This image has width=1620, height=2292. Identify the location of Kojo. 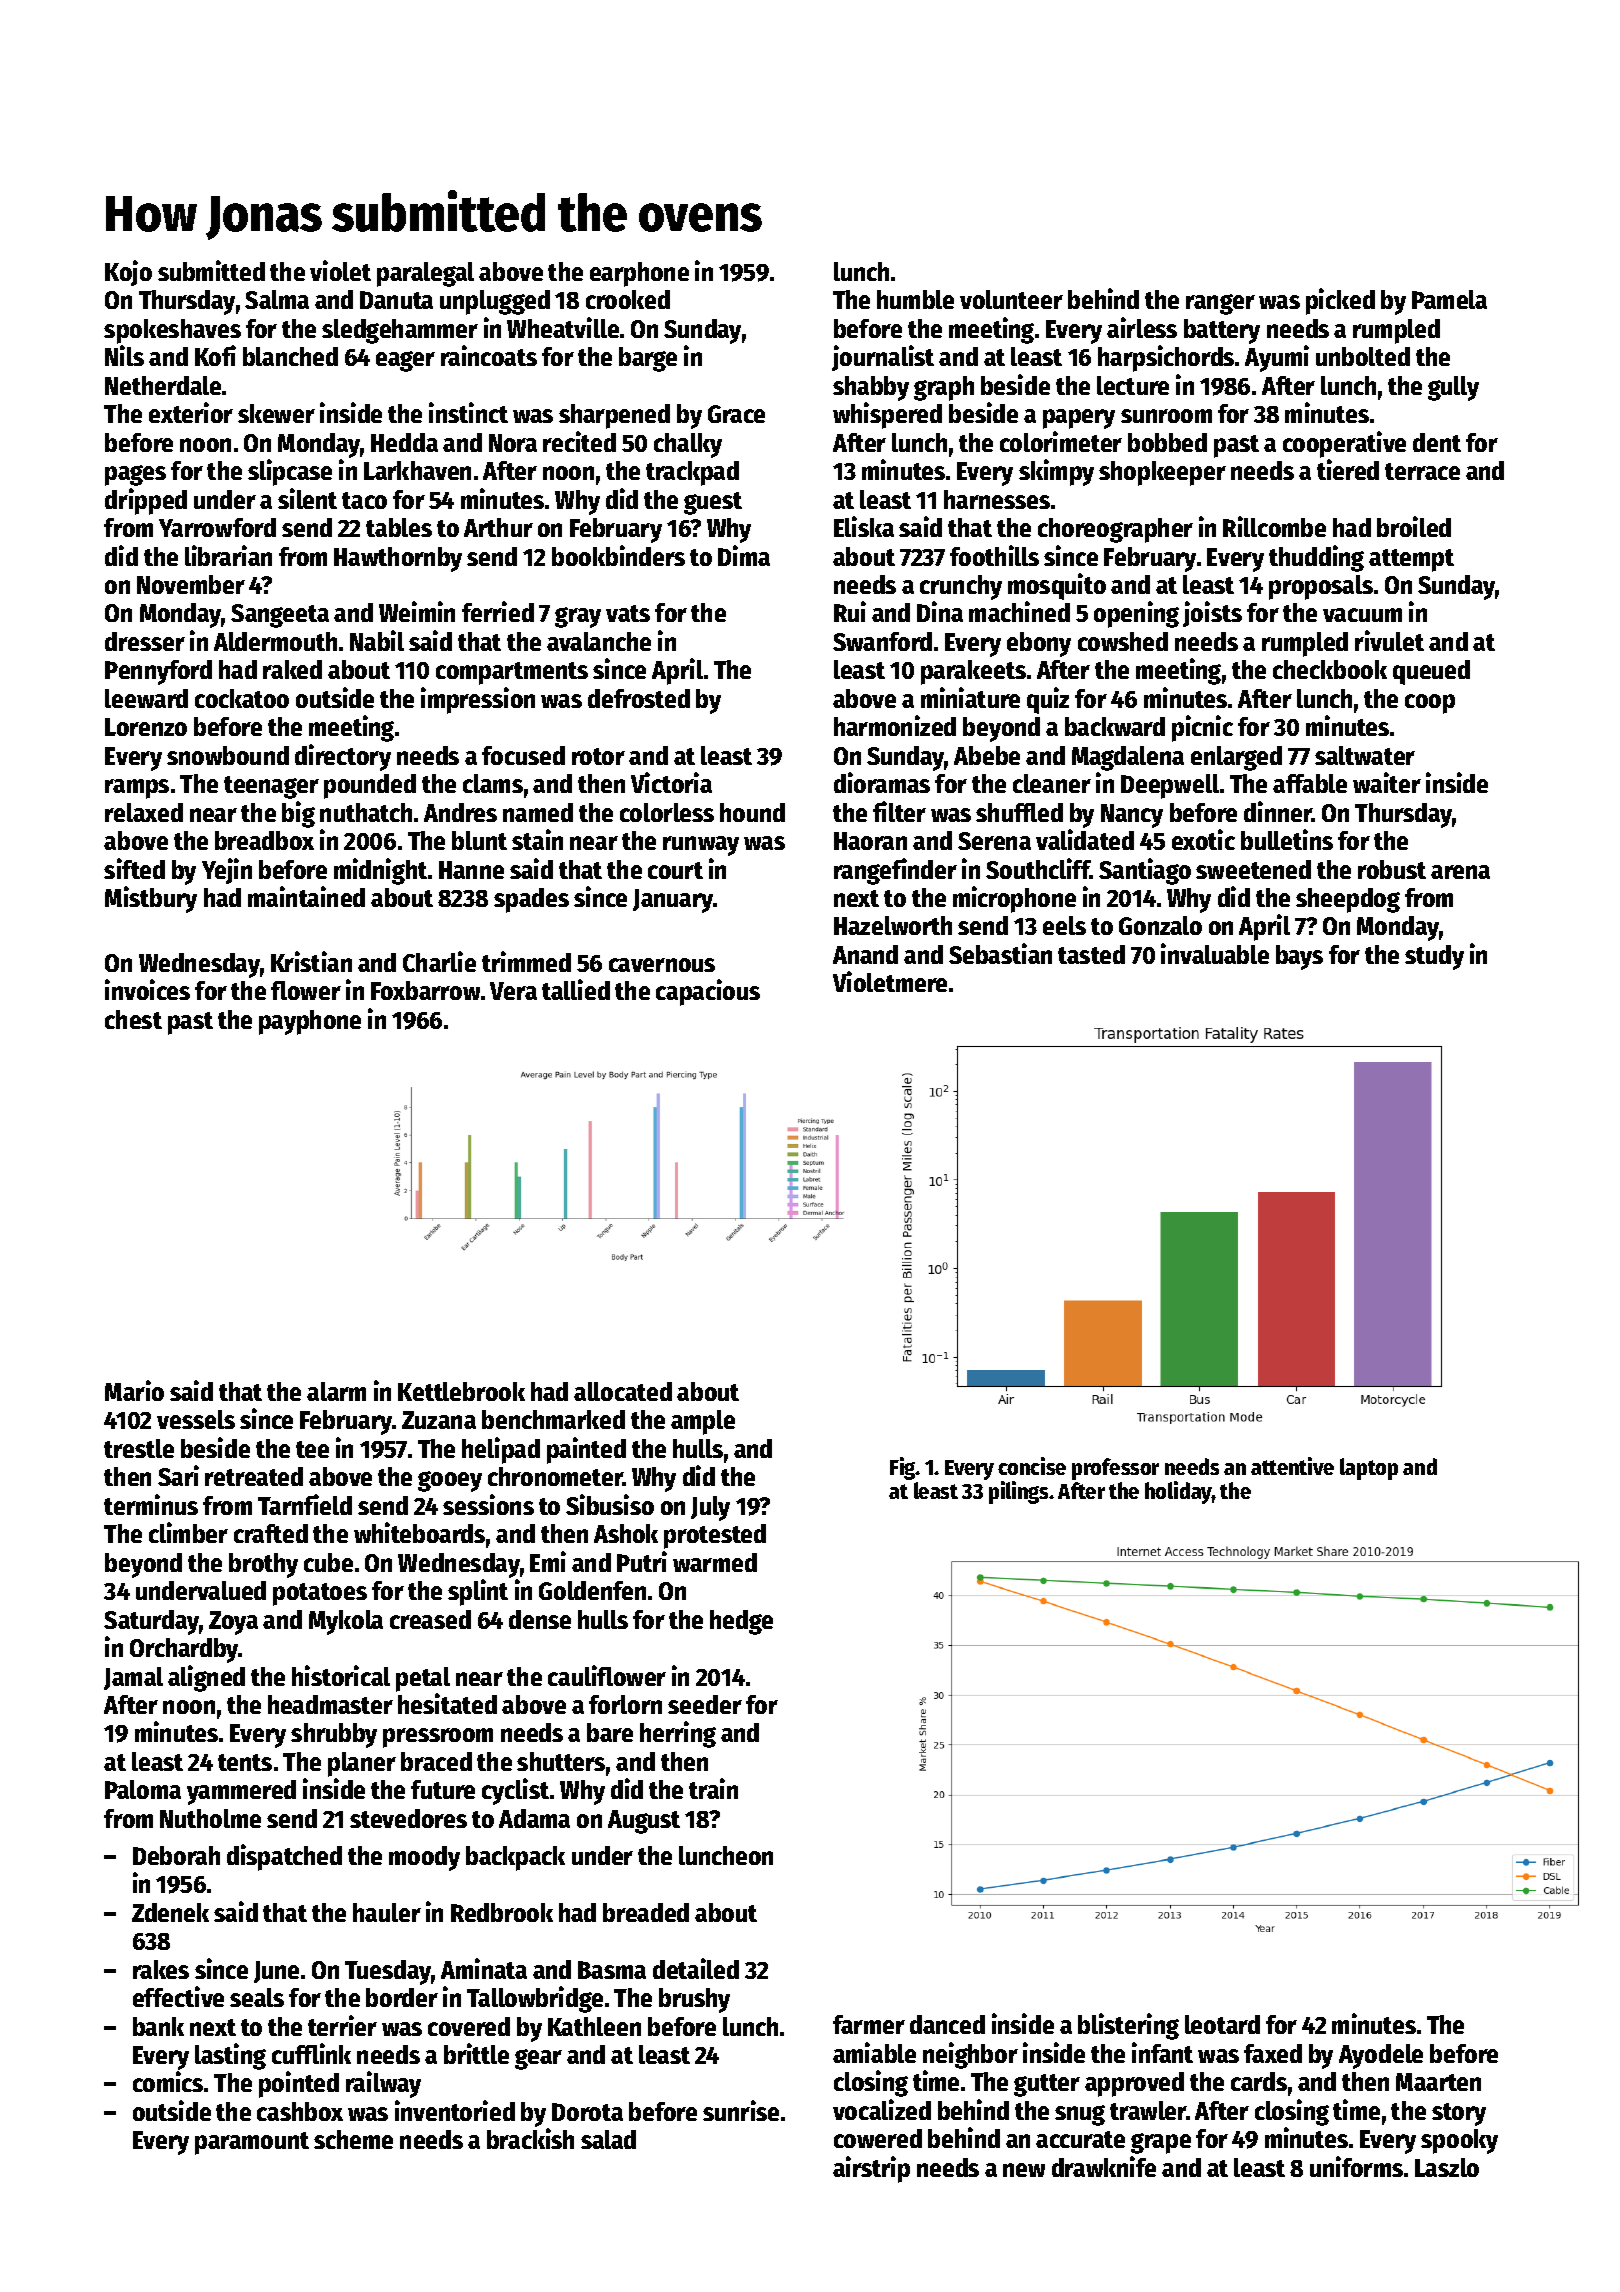
(128, 273).
